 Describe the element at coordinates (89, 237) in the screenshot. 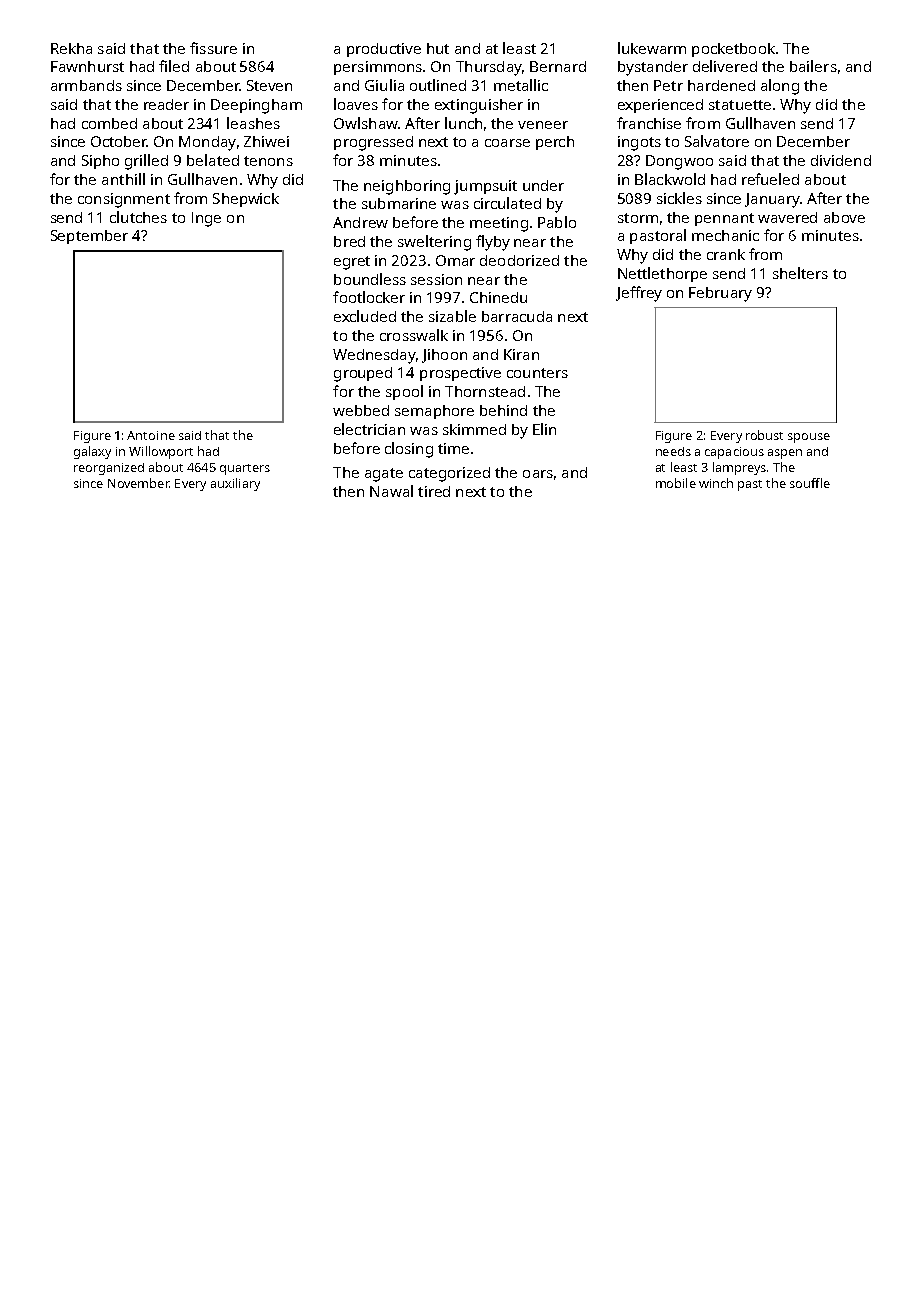

I see `September` at that location.
